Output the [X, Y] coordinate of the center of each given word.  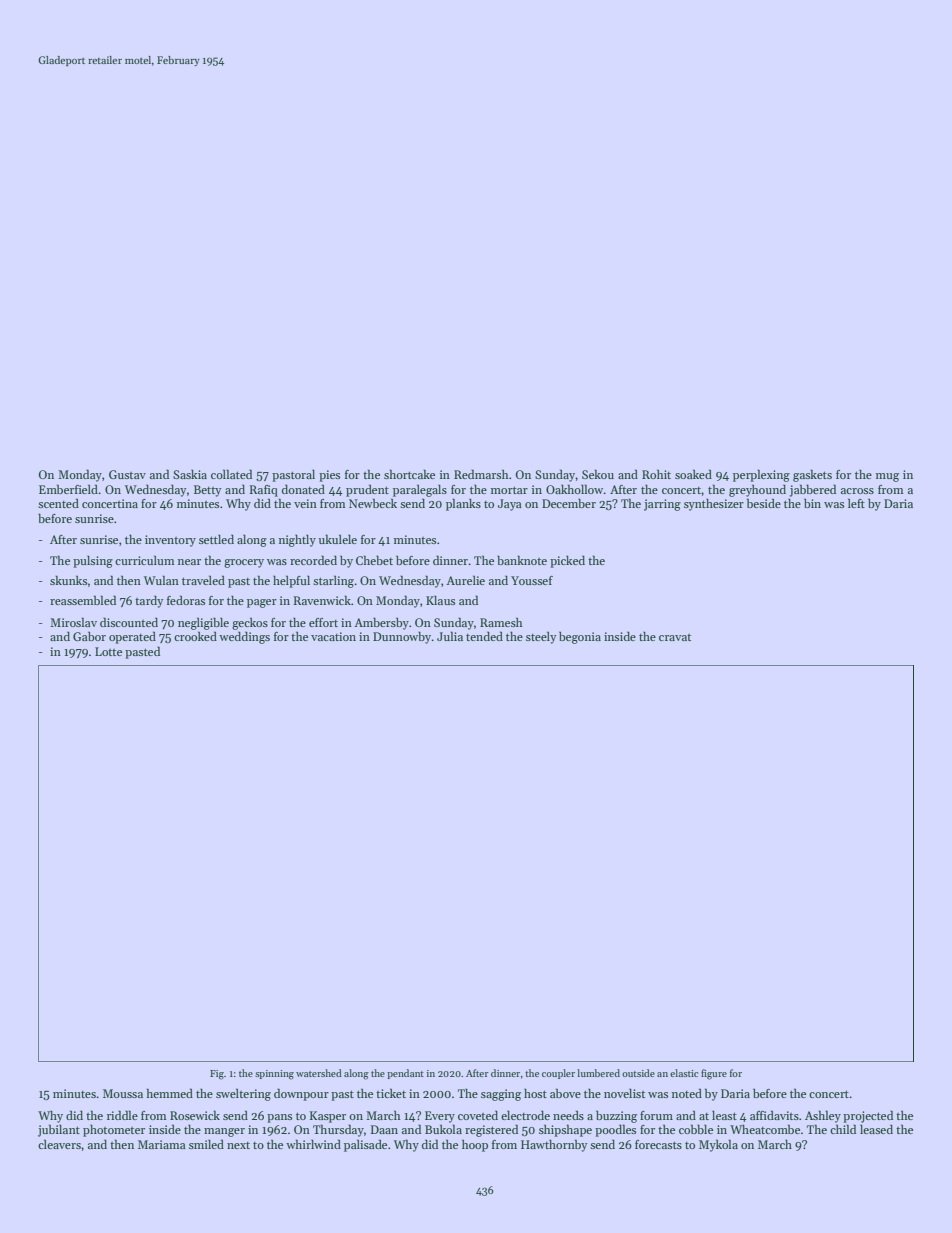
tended [484, 636]
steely [541, 637]
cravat [675, 637]
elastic [684, 1073]
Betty [208, 491]
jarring [662, 505]
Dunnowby [402, 637]
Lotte [108, 651]
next [238, 1145]
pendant [405, 1074]
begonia [580, 638]
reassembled [83, 600]
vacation [333, 636]
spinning [274, 1075]
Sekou [598, 474]
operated [132, 637]
